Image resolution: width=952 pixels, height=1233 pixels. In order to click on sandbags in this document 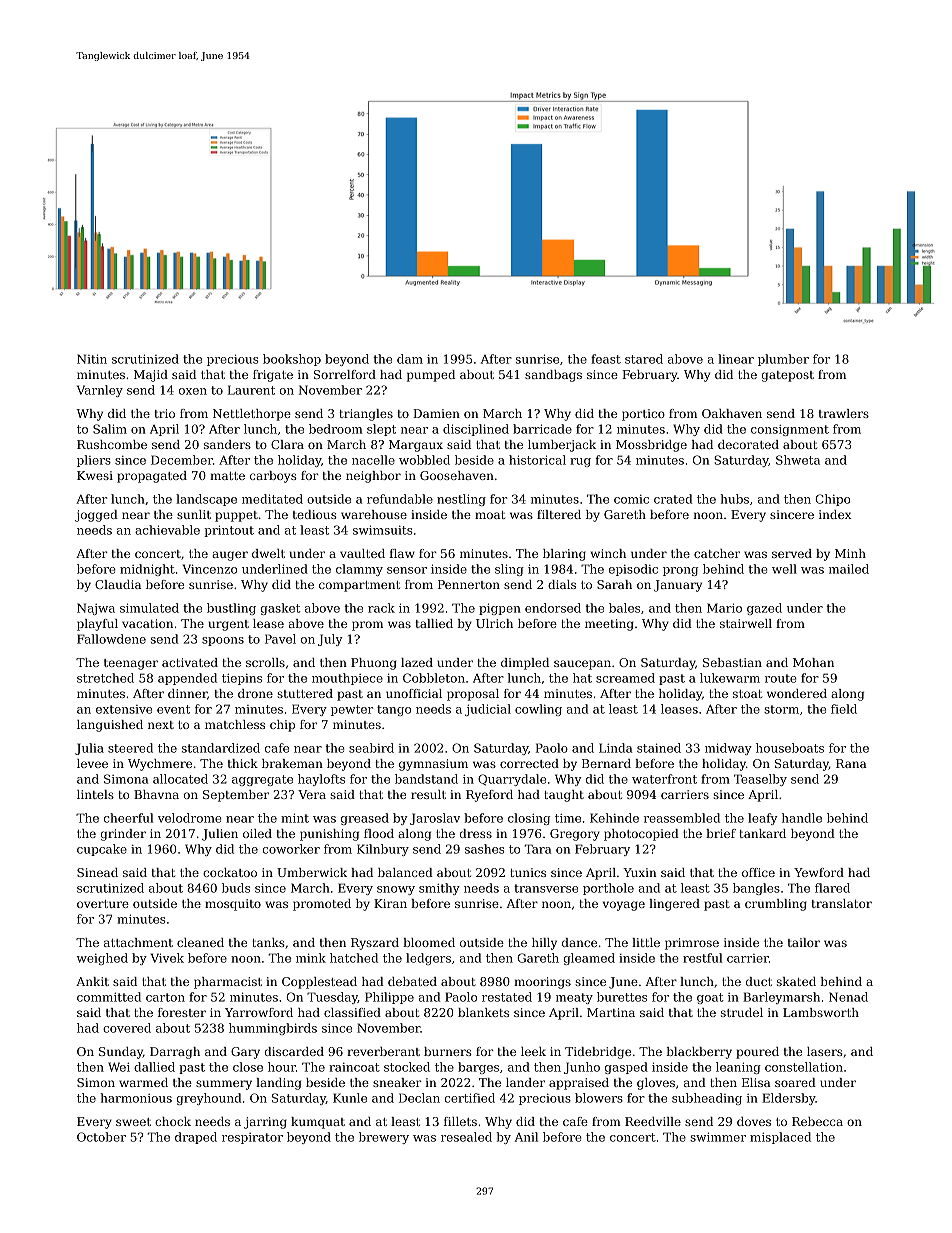, I will do `click(553, 376)`.
